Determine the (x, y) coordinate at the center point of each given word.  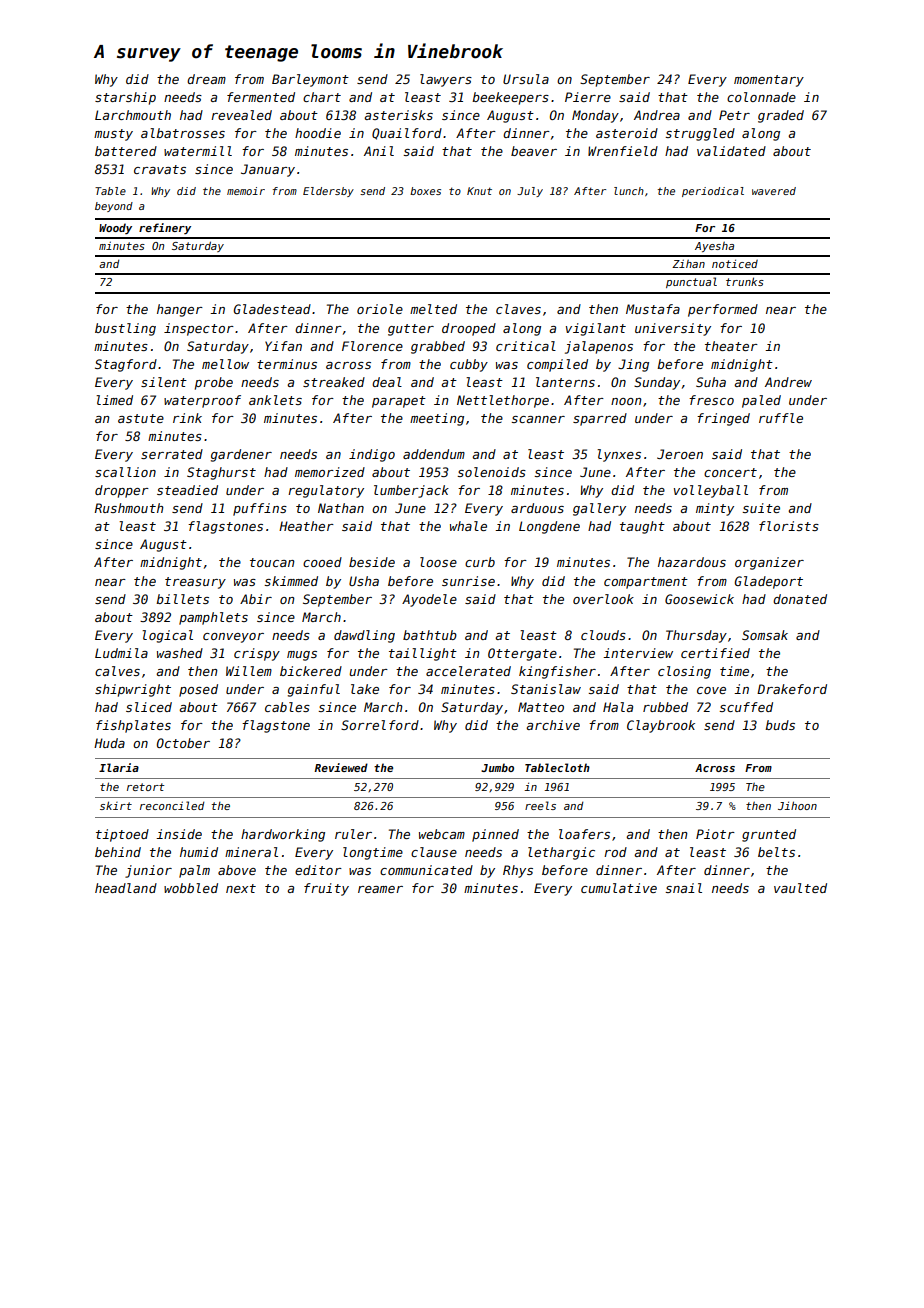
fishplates (133, 726)
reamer (380, 889)
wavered (774, 191)
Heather (306, 526)
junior (148, 871)
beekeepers (510, 98)
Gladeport (769, 582)
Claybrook (661, 726)
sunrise (468, 581)
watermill (198, 151)
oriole (380, 309)
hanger (180, 310)
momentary (769, 81)
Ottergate (522, 654)
